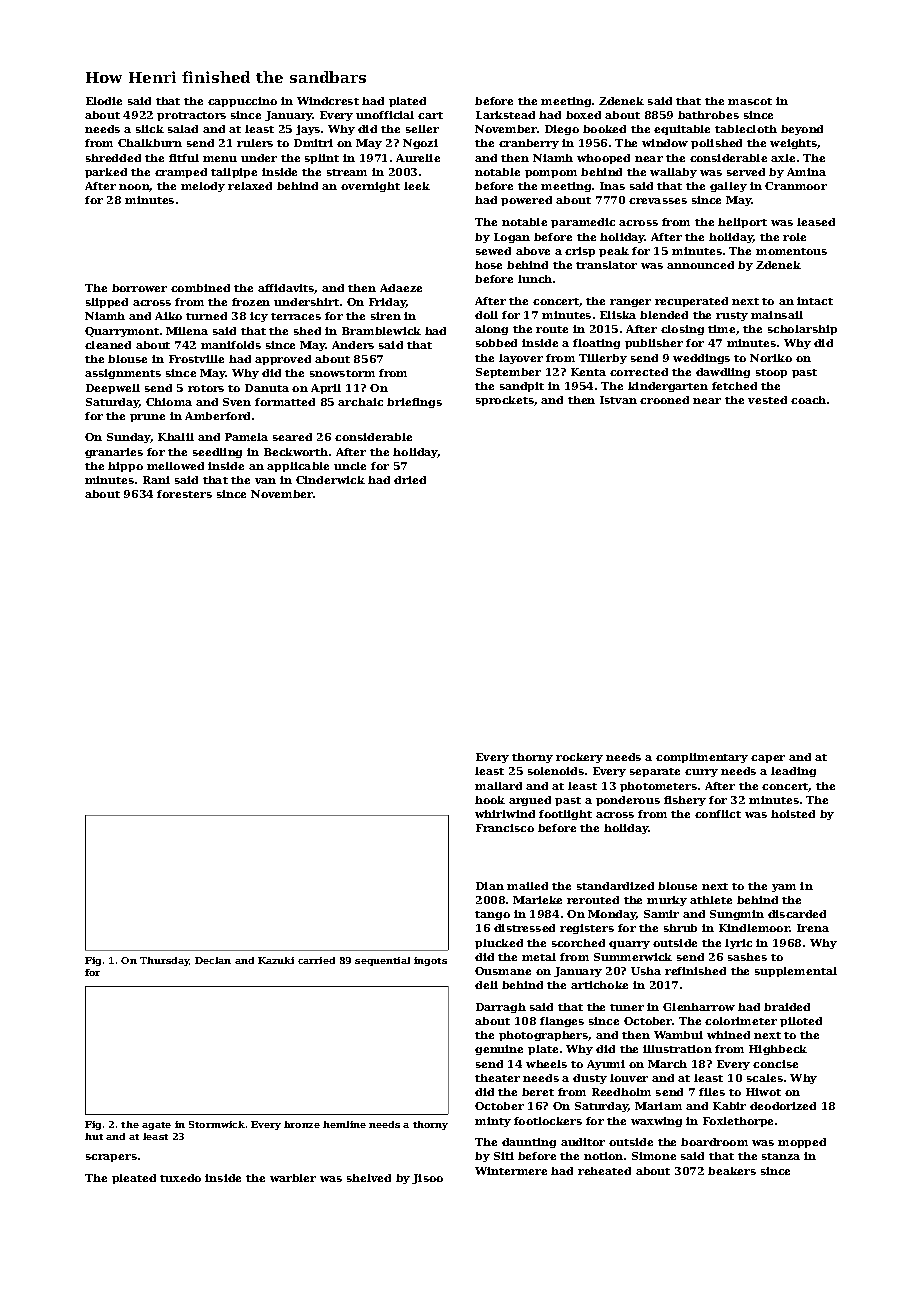  I want to click on coach, so click(808, 400).
